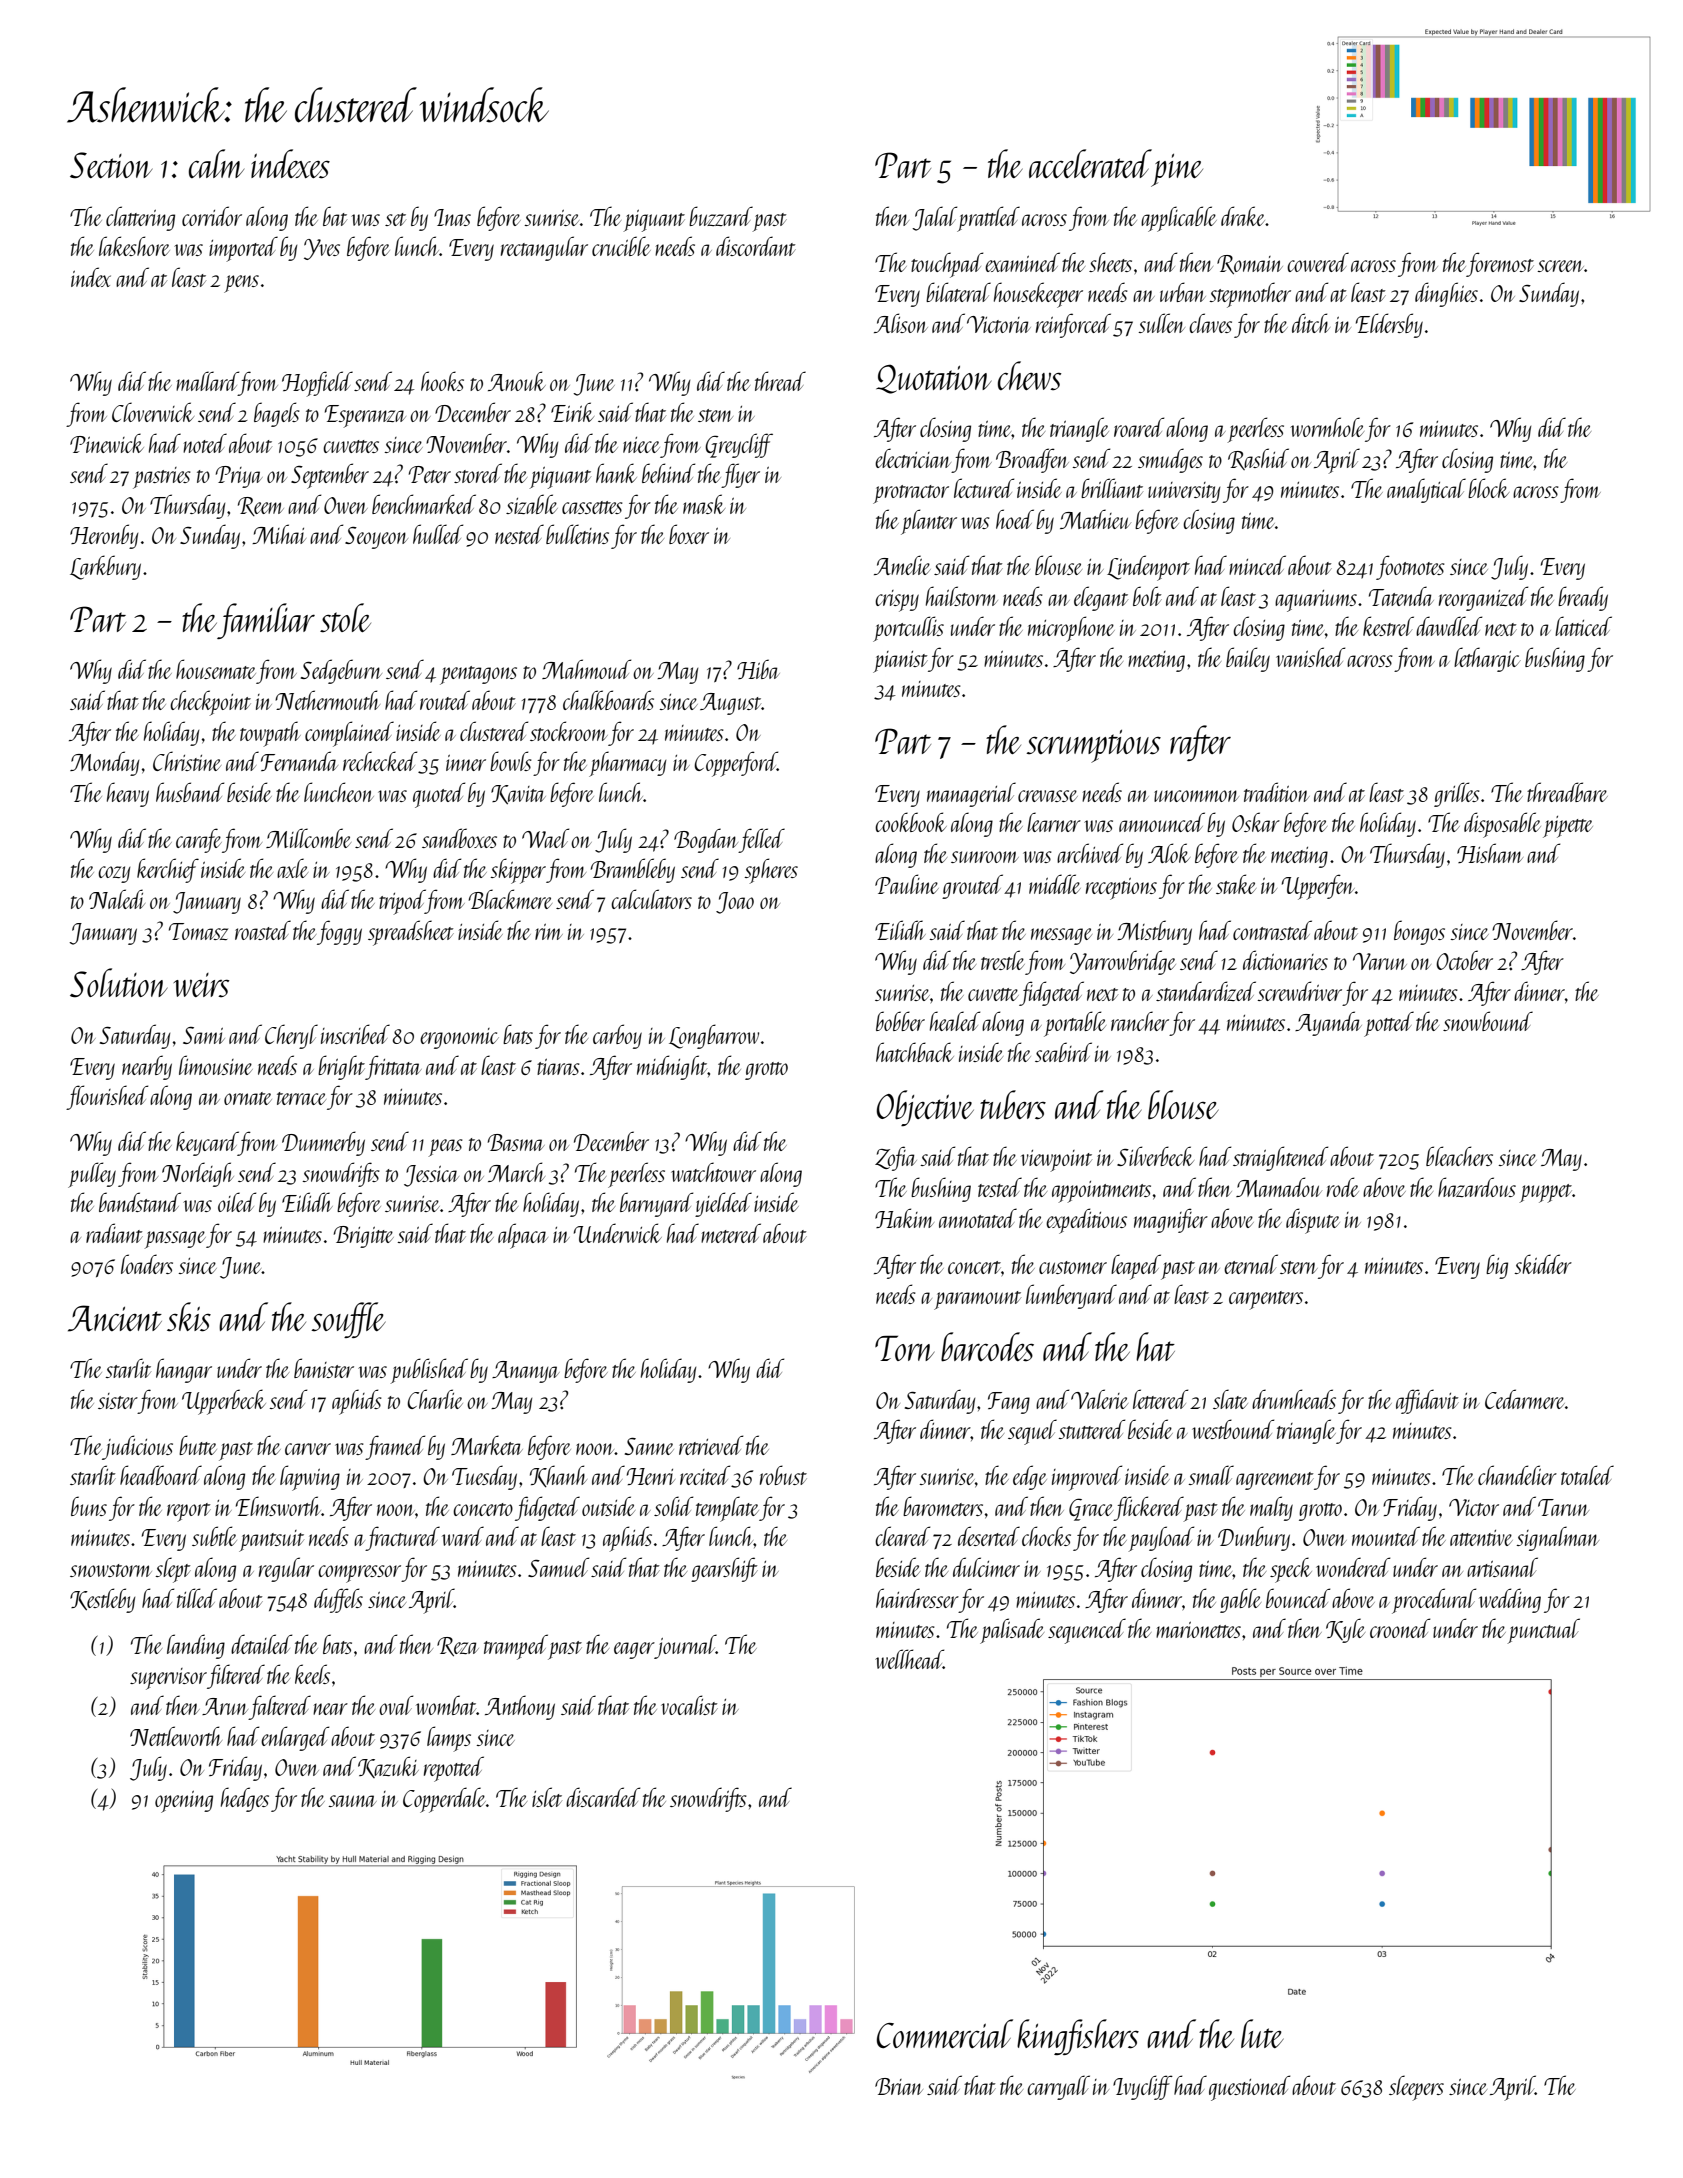 The height and width of the screenshot is (2178, 1683). Describe the element at coordinates (1545, 1193) in the screenshot. I see `puppet` at that location.
